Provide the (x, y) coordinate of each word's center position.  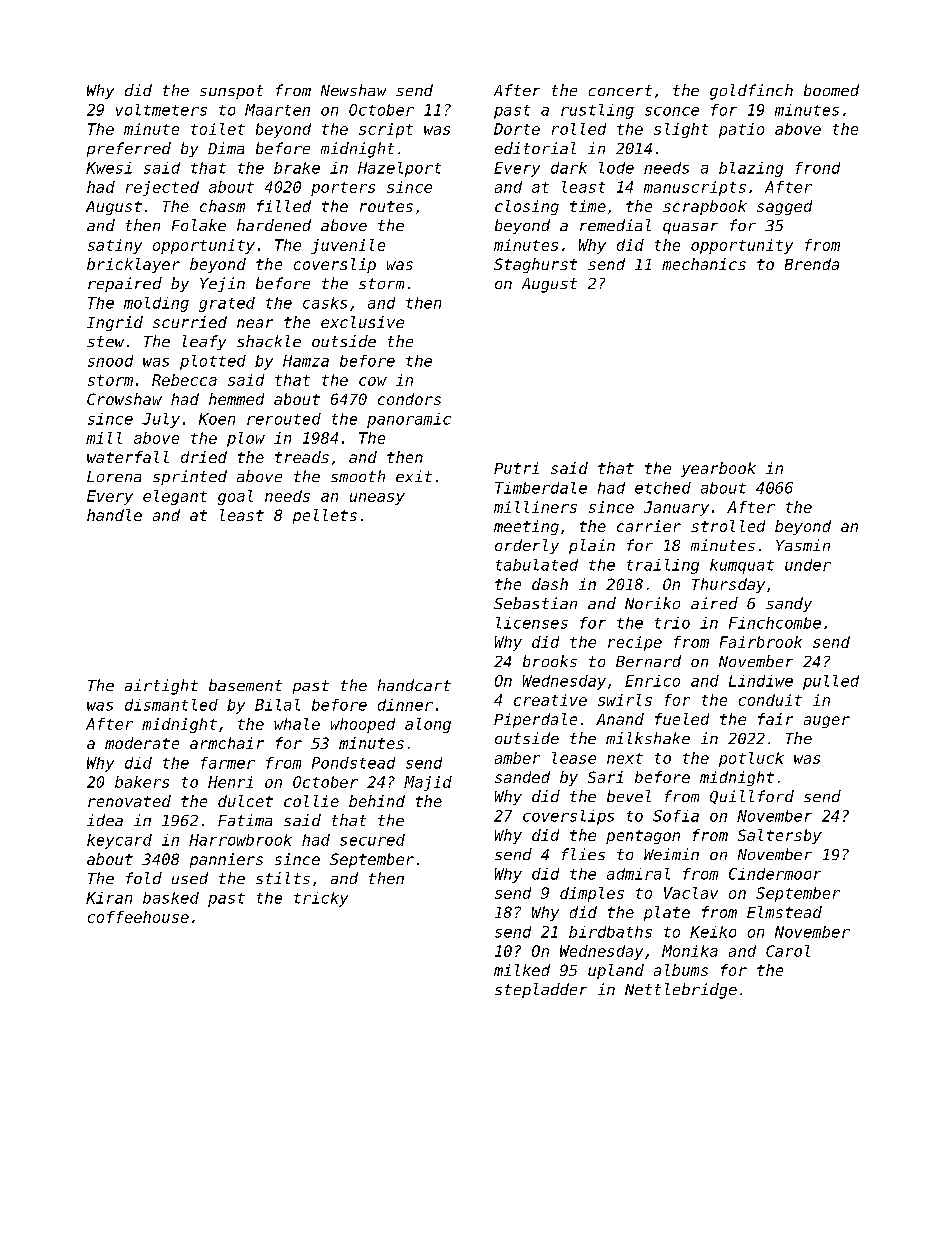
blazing (751, 169)
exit (414, 476)
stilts (283, 878)
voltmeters (161, 110)
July (161, 420)
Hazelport (399, 169)
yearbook (718, 469)
